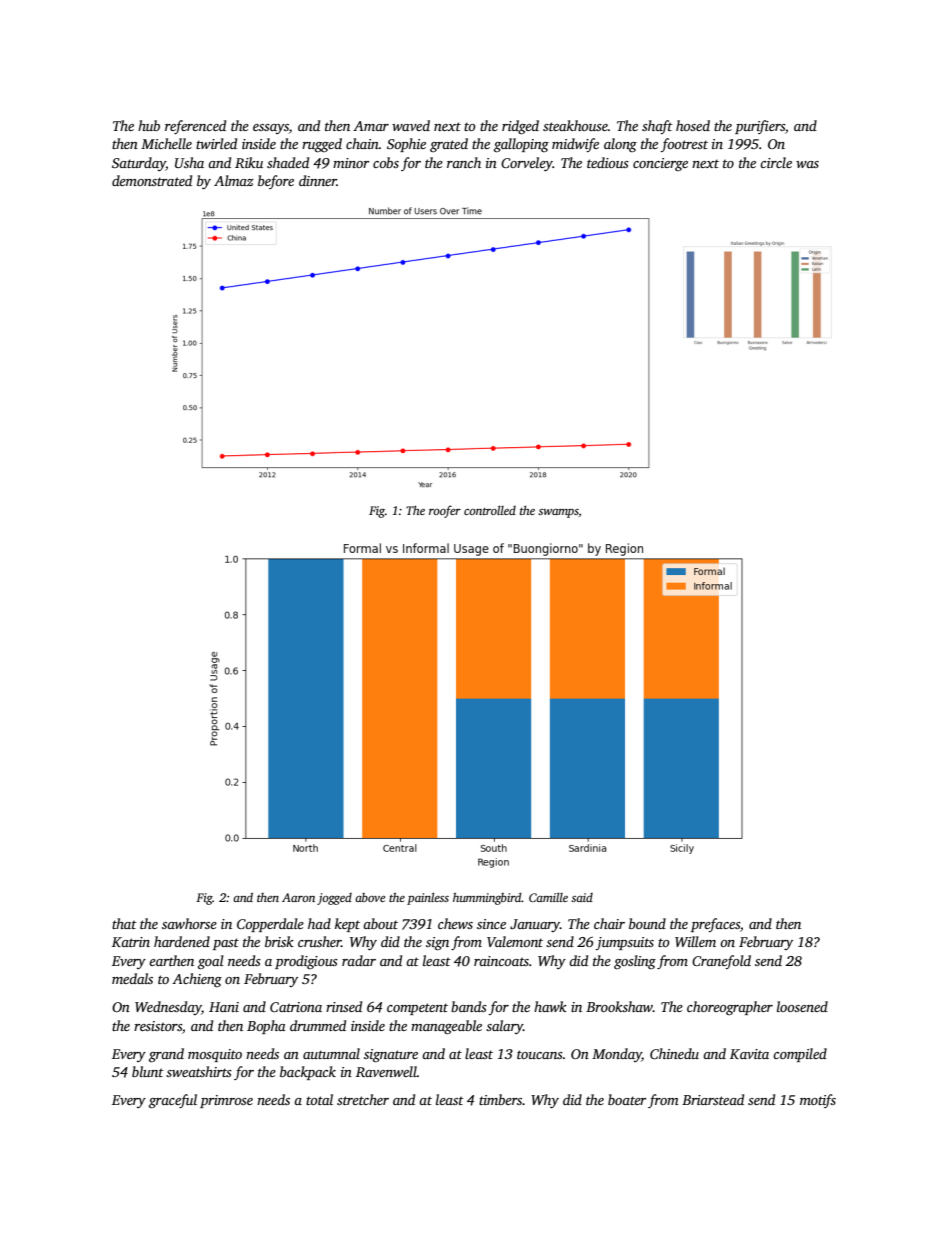  Describe the element at coordinates (760, 127) in the image. I see `purifiers` at that location.
